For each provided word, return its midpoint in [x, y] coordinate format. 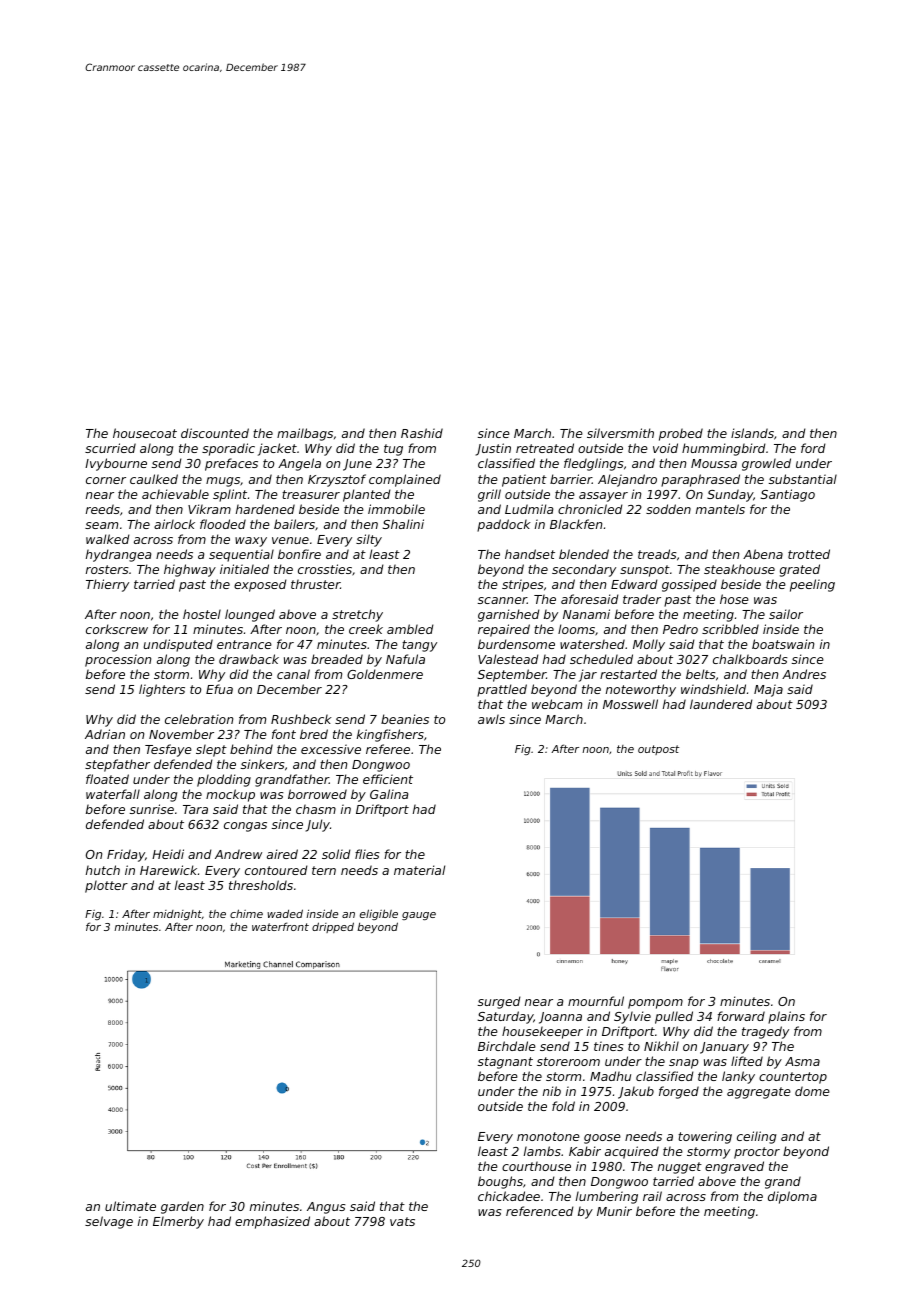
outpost [658, 750]
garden [182, 1207]
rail [652, 1196]
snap [684, 1064]
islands [752, 433]
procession [118, 660]
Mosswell [630, 704]
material [419, 870]
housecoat [145, 433]
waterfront [280, 926]
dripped [333, 927]
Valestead [508, 659]
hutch [103, 870]
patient [524, 480]
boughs [500, 1182]
